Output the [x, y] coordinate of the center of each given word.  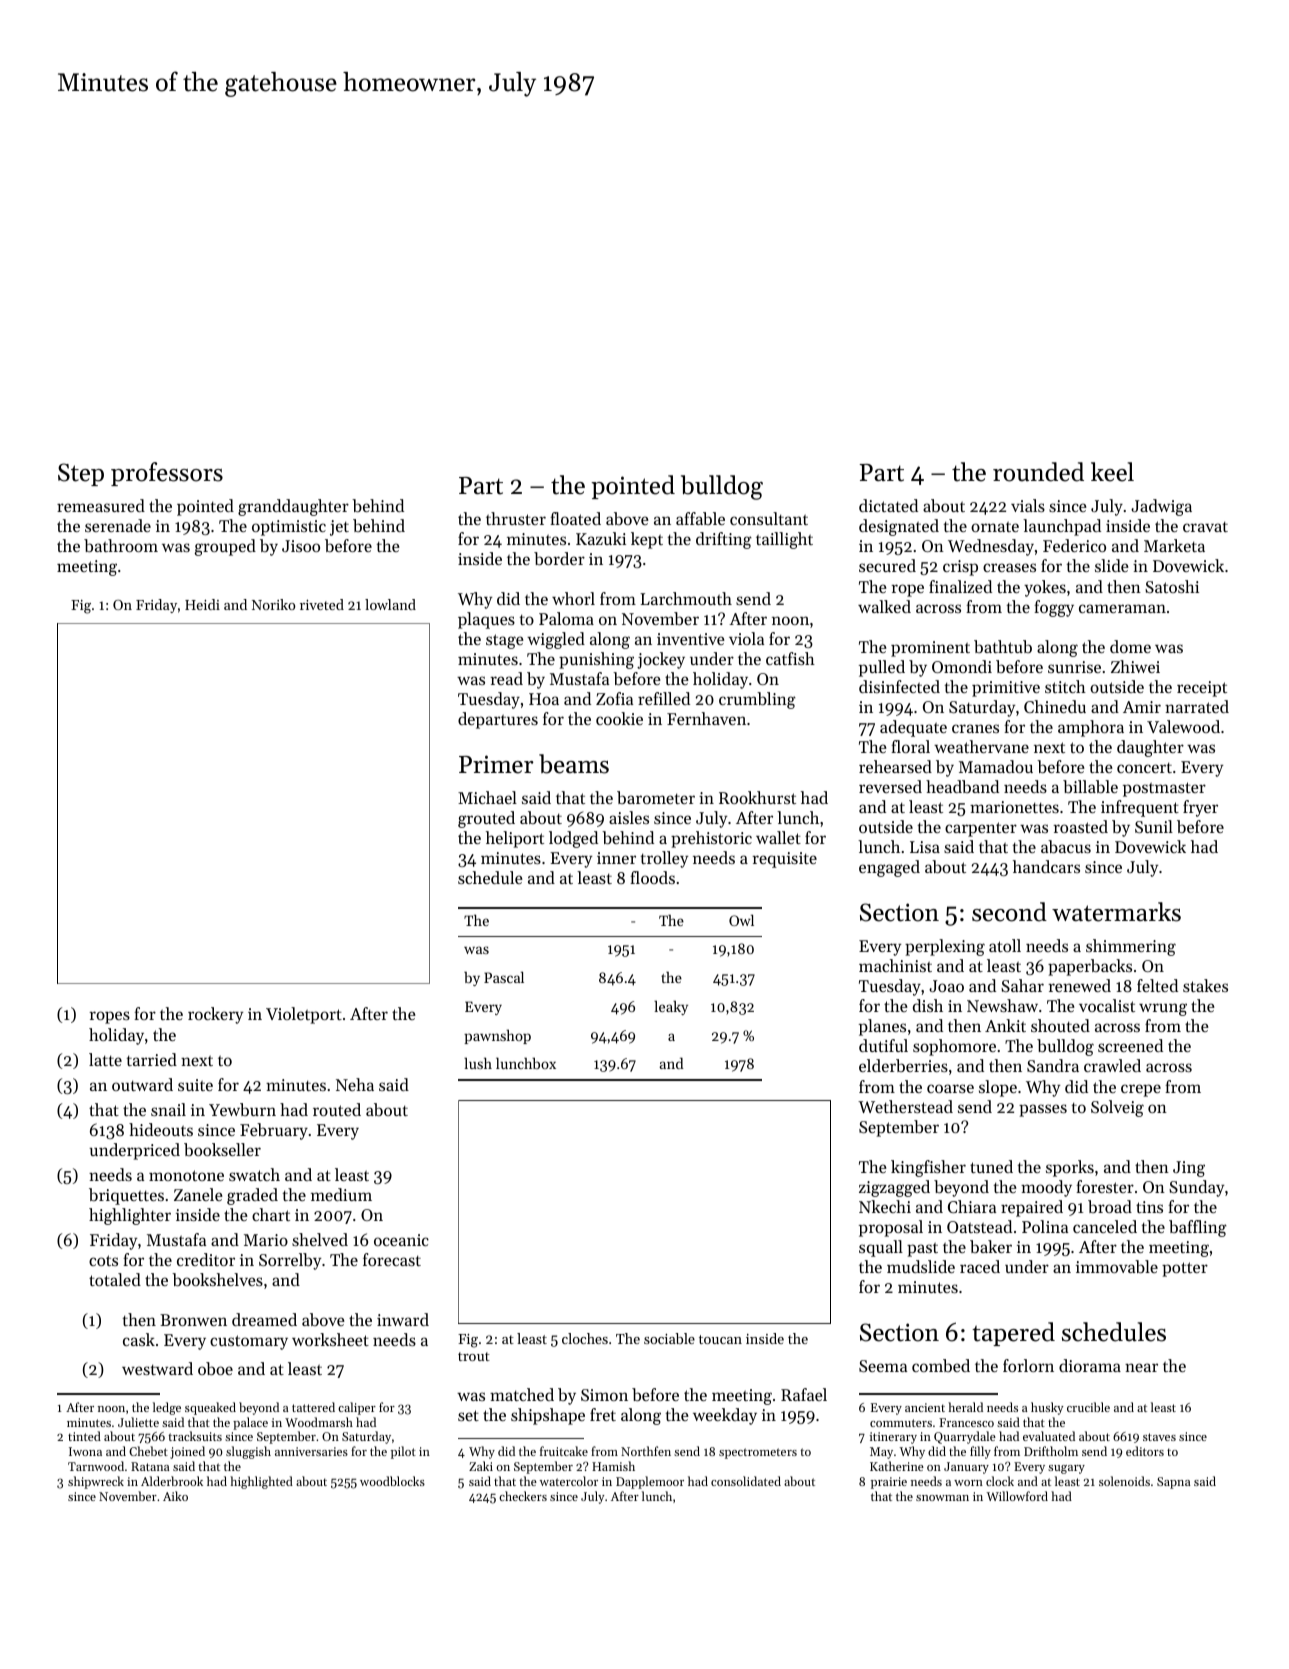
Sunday [1196, 1188]
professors [167, 474]
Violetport [304, 1015]
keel [1112, 472]
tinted [84, 1436]
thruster [516, 518]
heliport [515, 839]
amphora [1091, 728]
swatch [254, 1174]
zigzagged [894, 1188]
